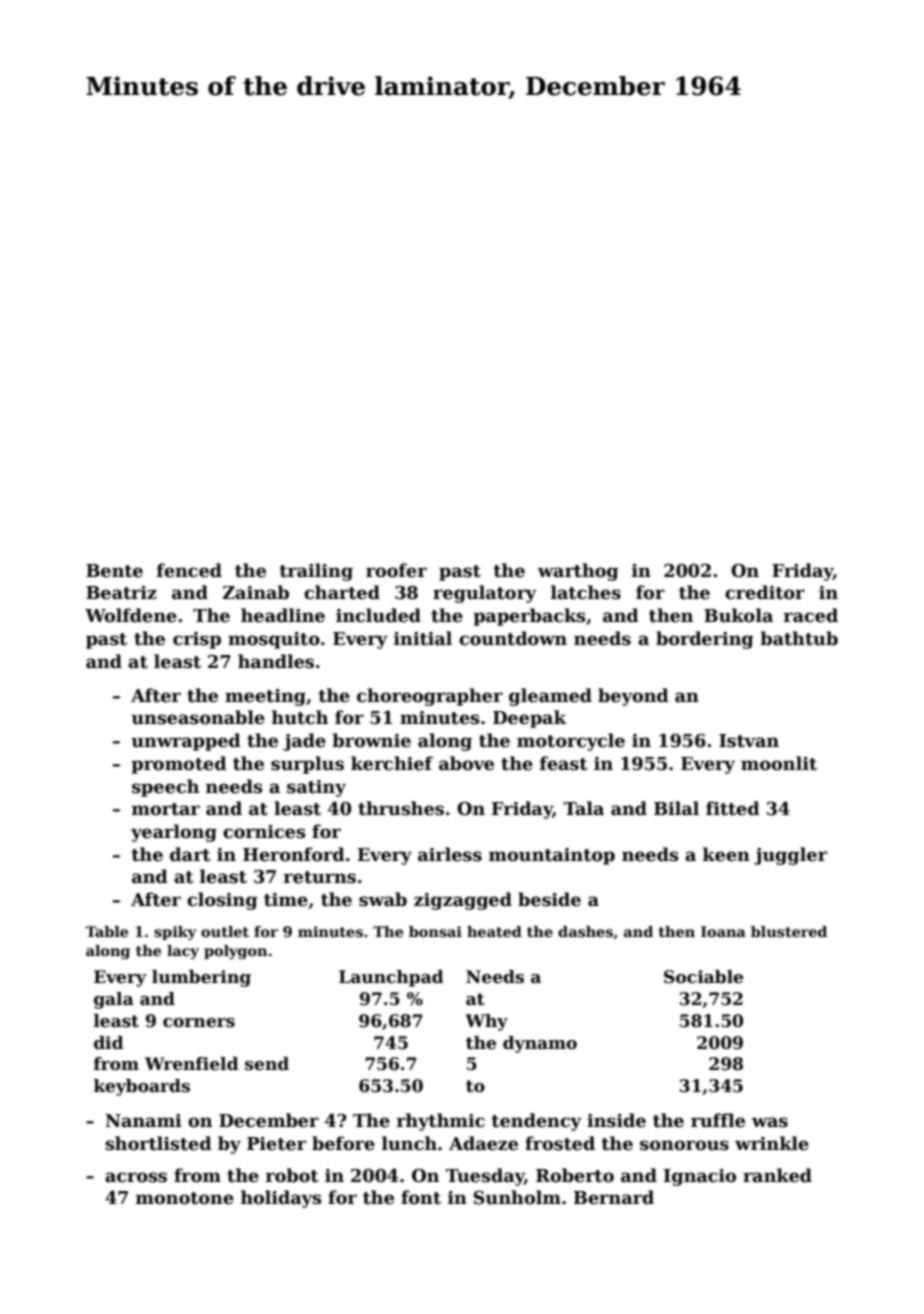  Describe the element at coordinates (294, 854) in the image. I see `Heronford` at that location.
